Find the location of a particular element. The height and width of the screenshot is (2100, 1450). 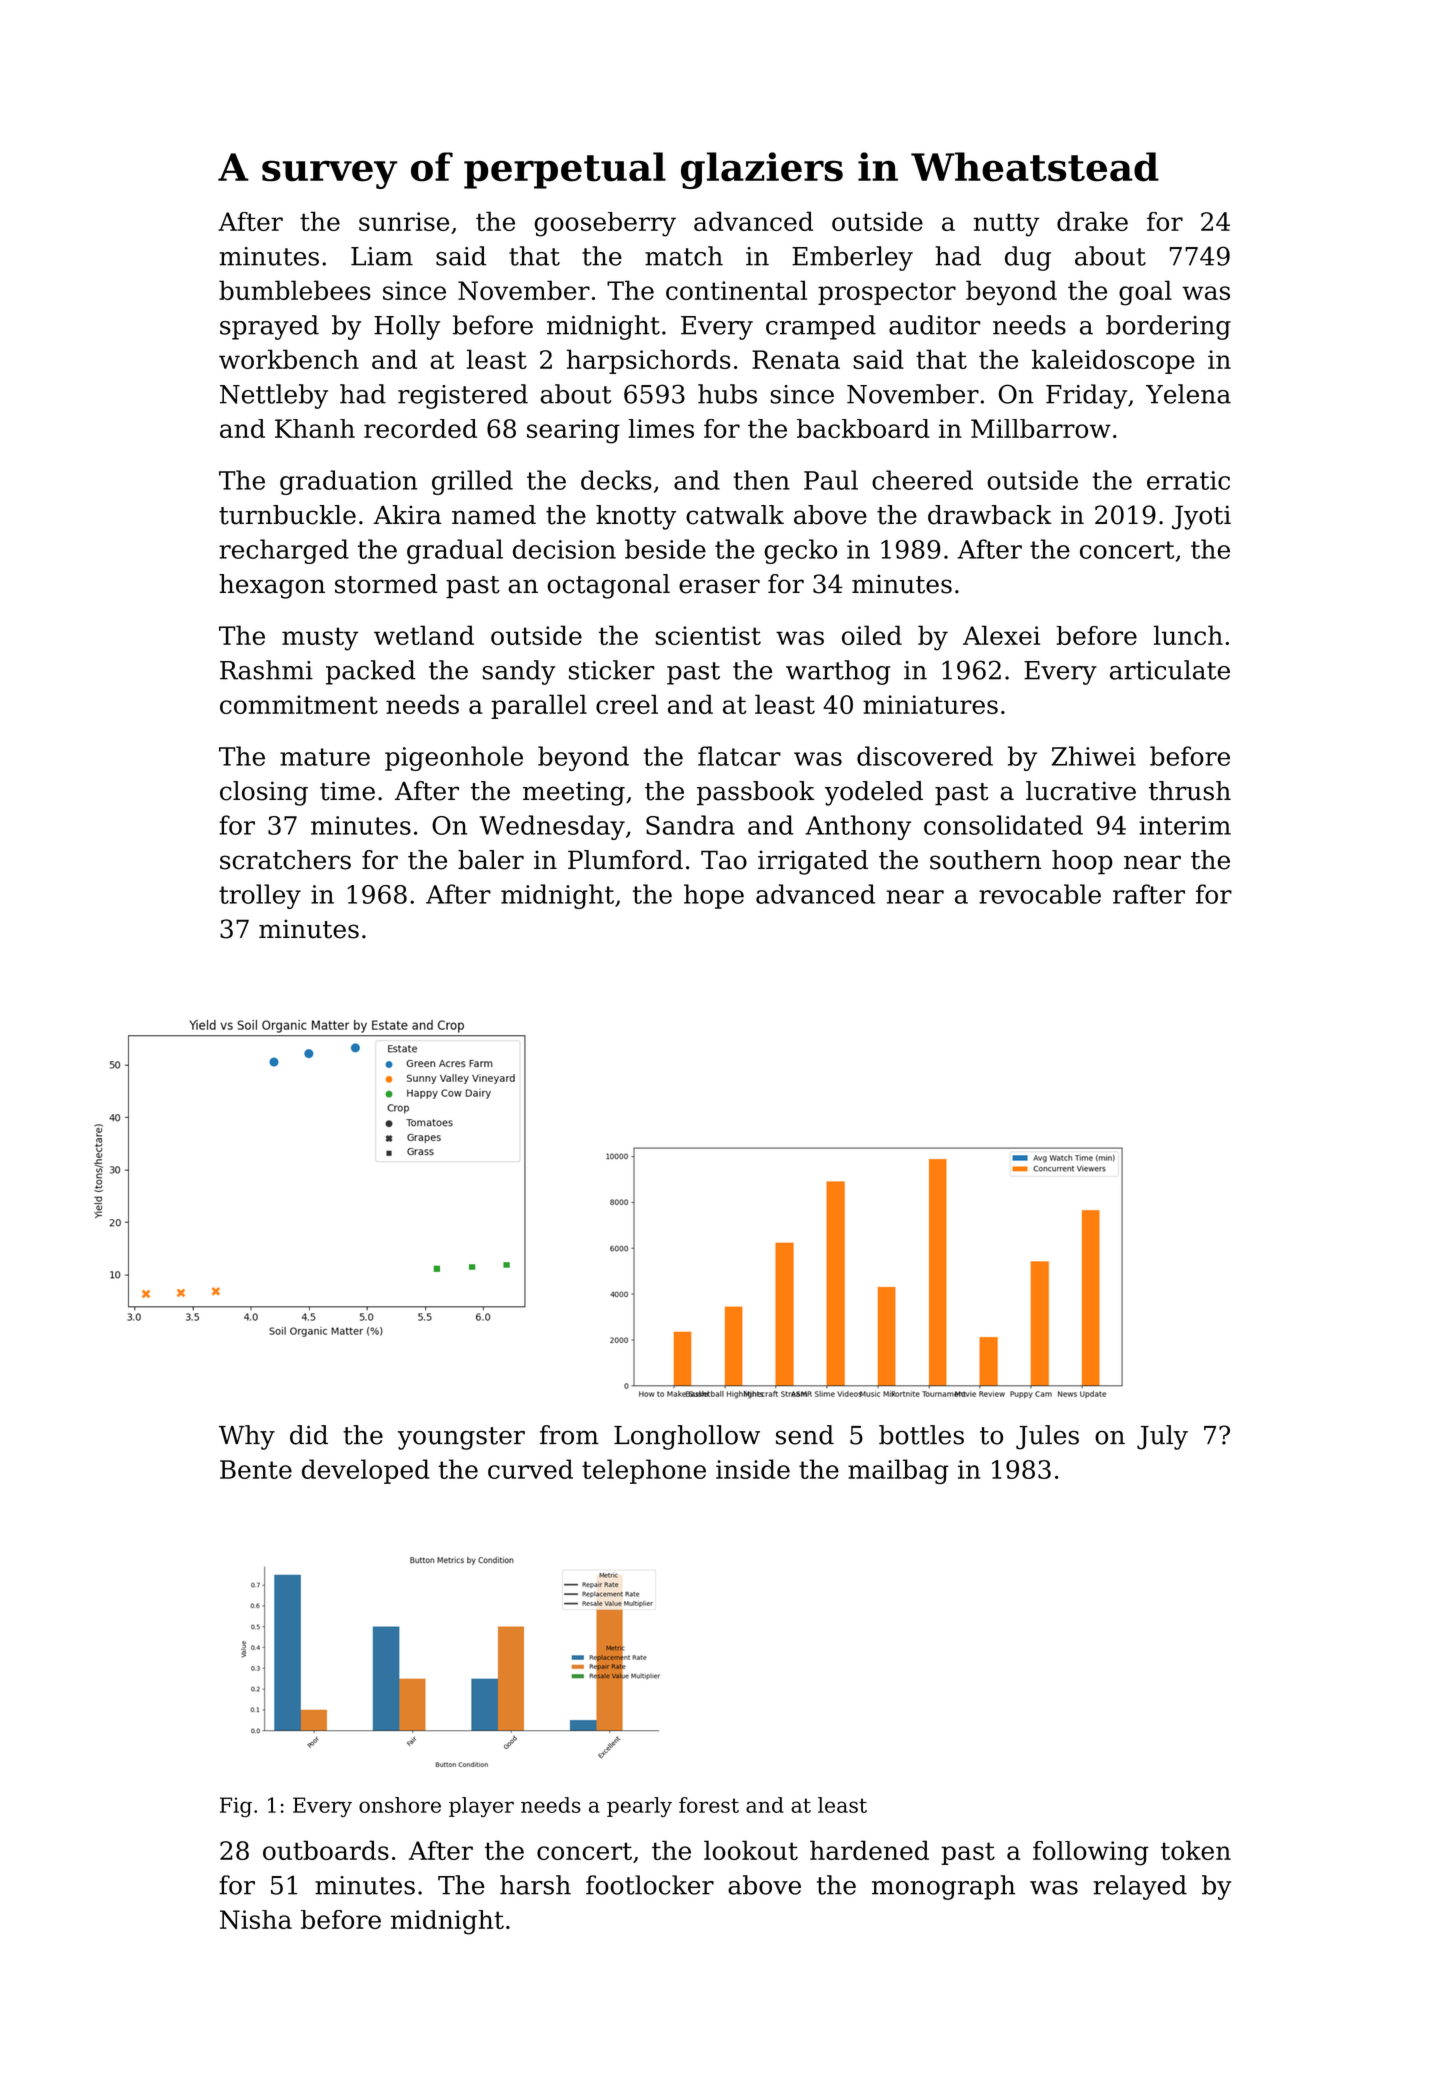

gooseberry is located at coordinates (605, 224).
